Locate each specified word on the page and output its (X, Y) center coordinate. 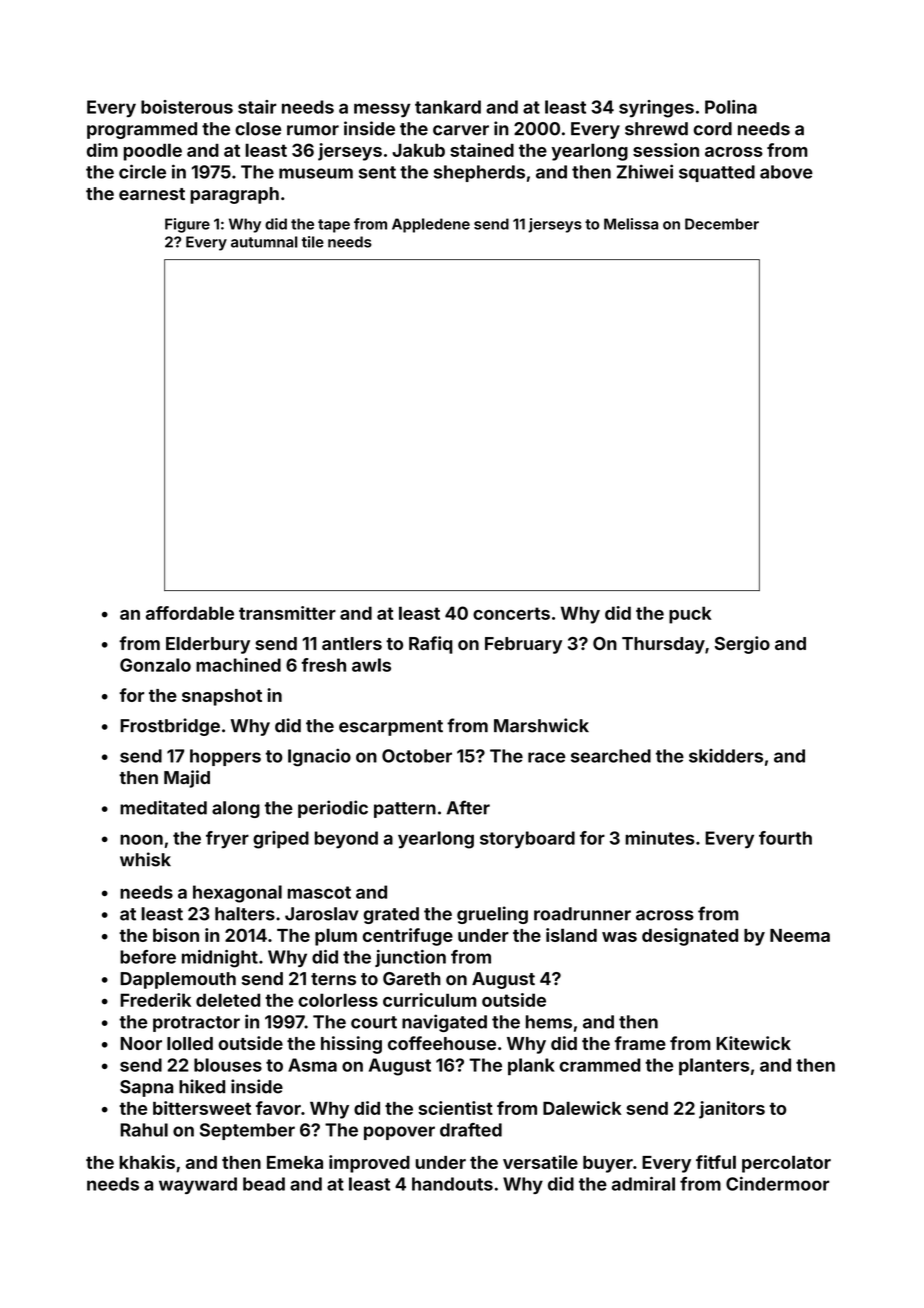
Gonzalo (155, 665)
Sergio (742, 645)
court (374, 1022)
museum (316, 173)
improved (369, 1164)
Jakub (418, 150)
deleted (228, 1000)
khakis (147, 1162)
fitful (716, 1162)
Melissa (631, 224)
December (722, 224)
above (786, 172)
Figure (187, 225)
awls (371, 665)
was (619, 937)
